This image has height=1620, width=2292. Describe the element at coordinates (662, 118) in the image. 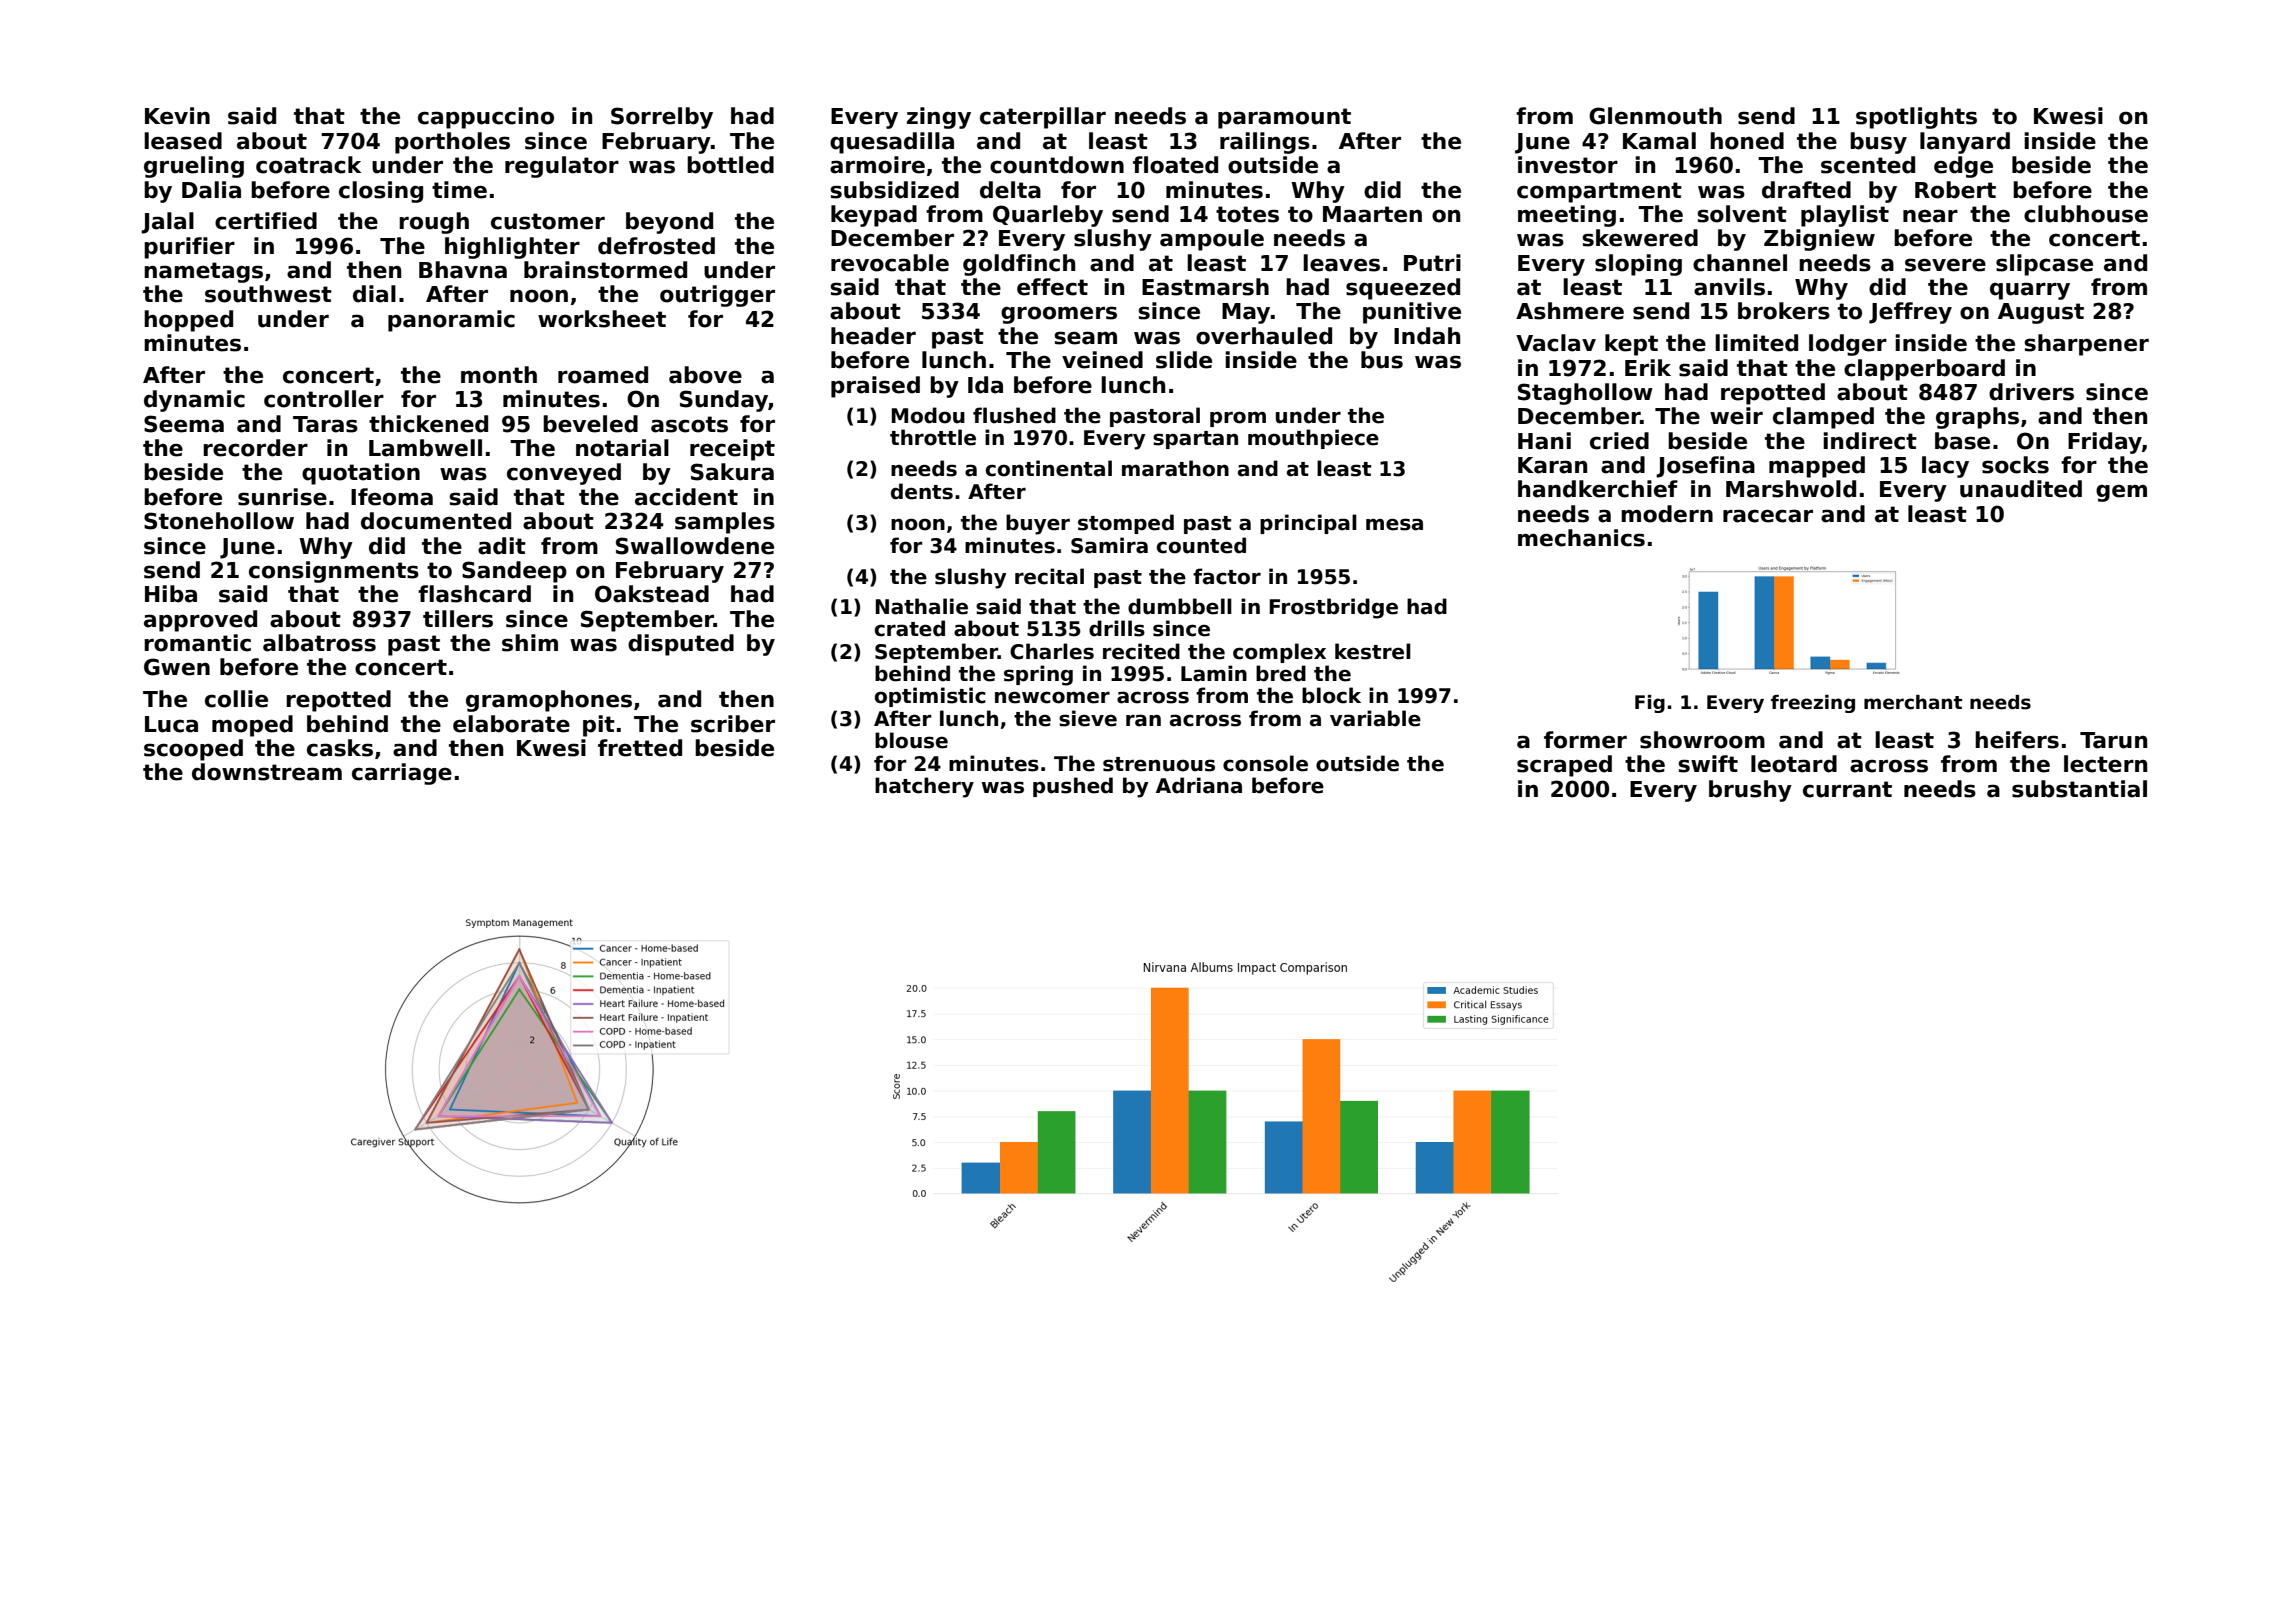

I see `Sorrelby` at that location.
